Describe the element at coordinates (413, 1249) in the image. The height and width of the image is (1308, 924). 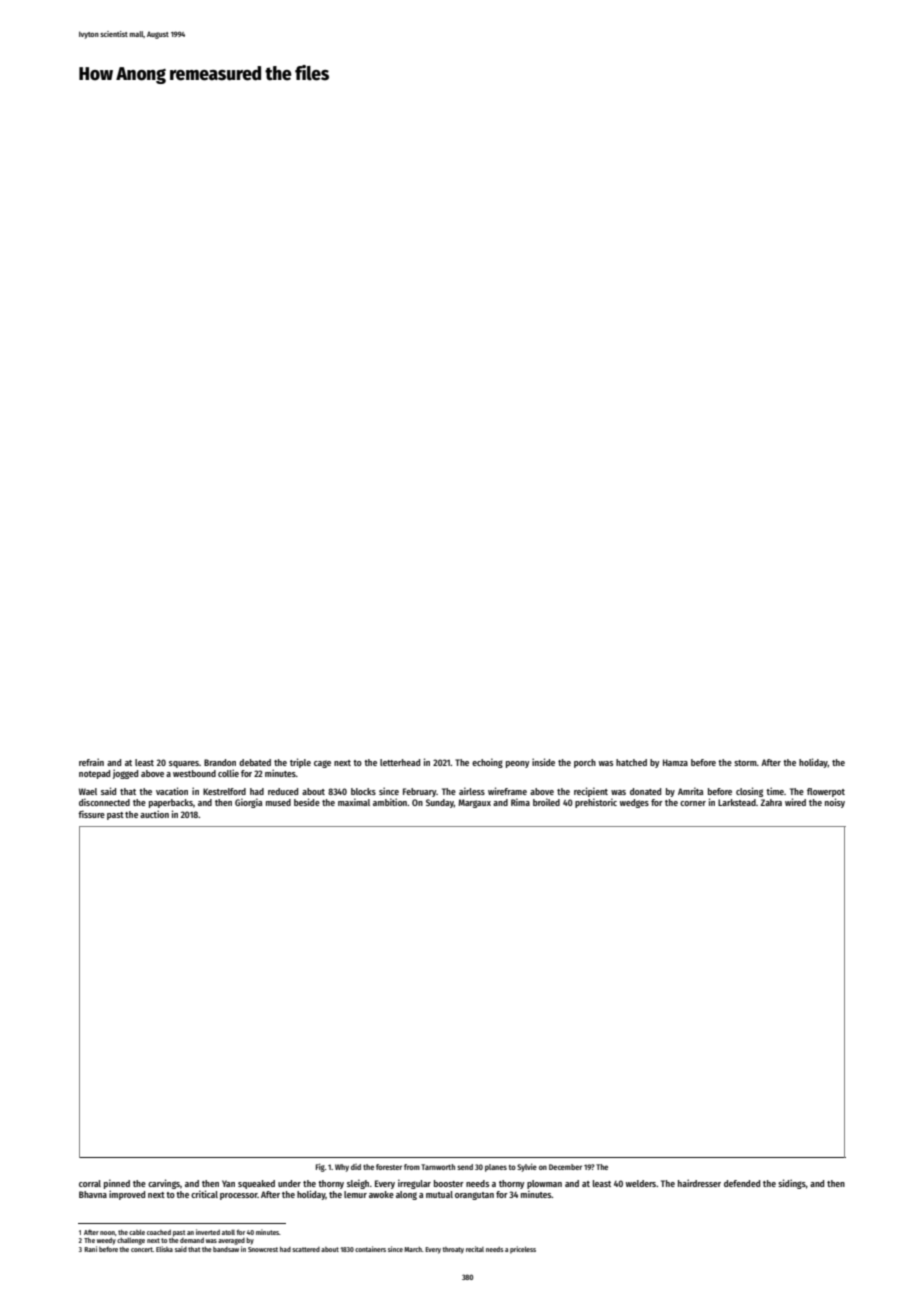
I see `March` at that location.
